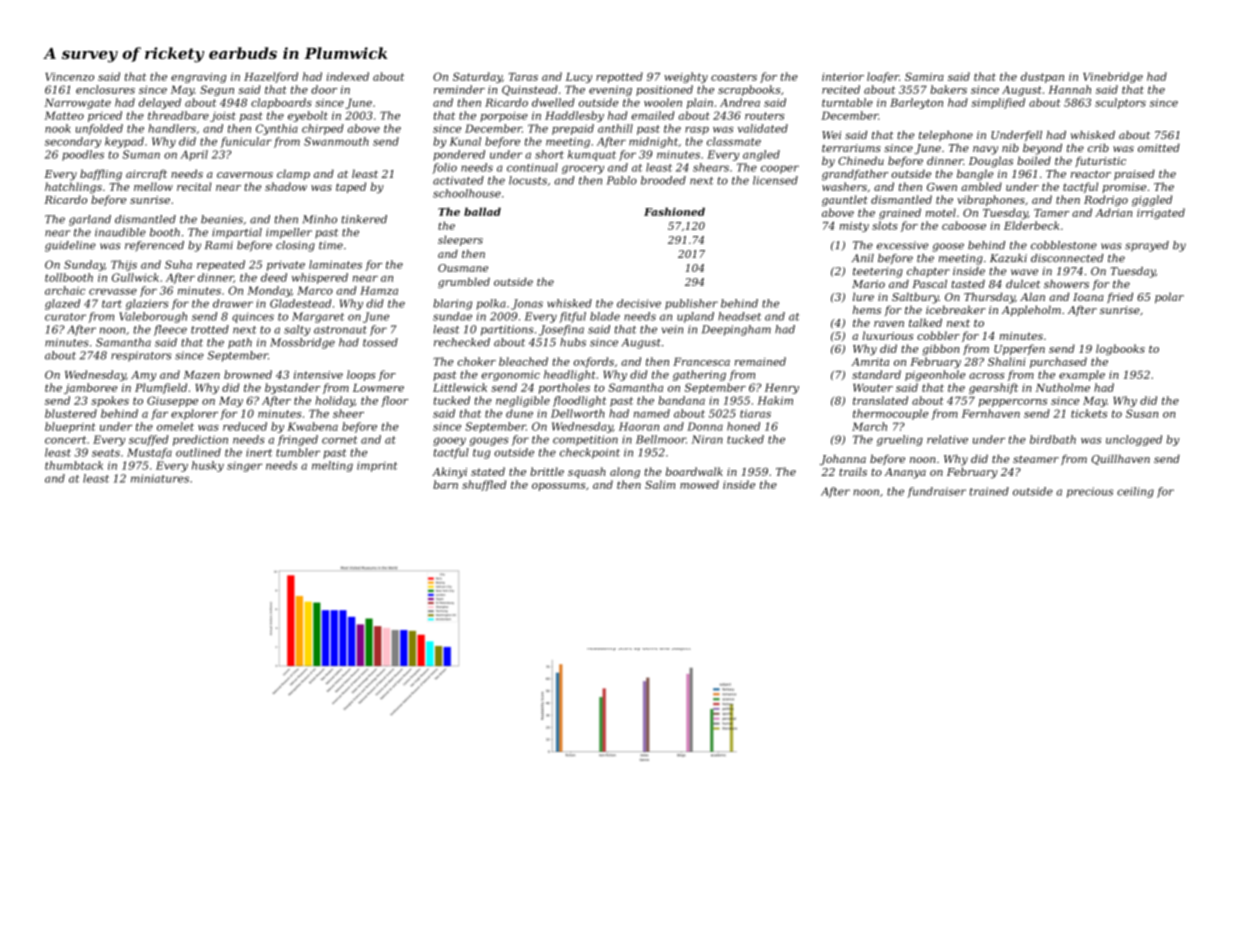 This document has height=952, width=1233. Describe the element at coordinates (1120, 349) in the document. I see `logbooks` at that location.
